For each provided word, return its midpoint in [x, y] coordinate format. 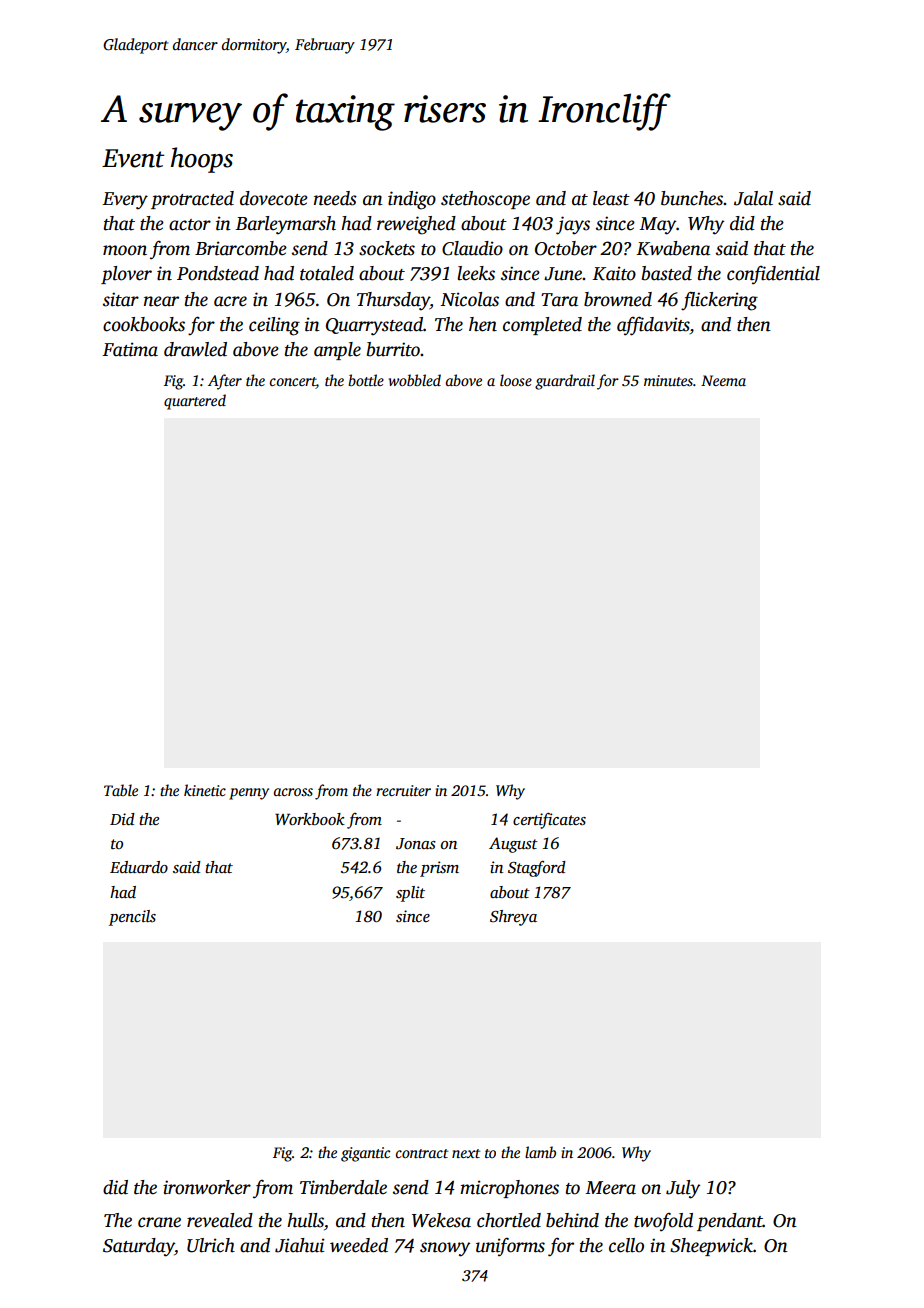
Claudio [472, 248]
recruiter [403, 790]
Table [121, 790]
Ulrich [211, 1245]
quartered [195, 402]
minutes [668, 380]
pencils [132, 918]
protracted [192, 200]
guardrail [565, 382]
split [410, 894]
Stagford [537, 868]
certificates [549, 820]
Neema [723, 380]
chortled [509, 1220]
